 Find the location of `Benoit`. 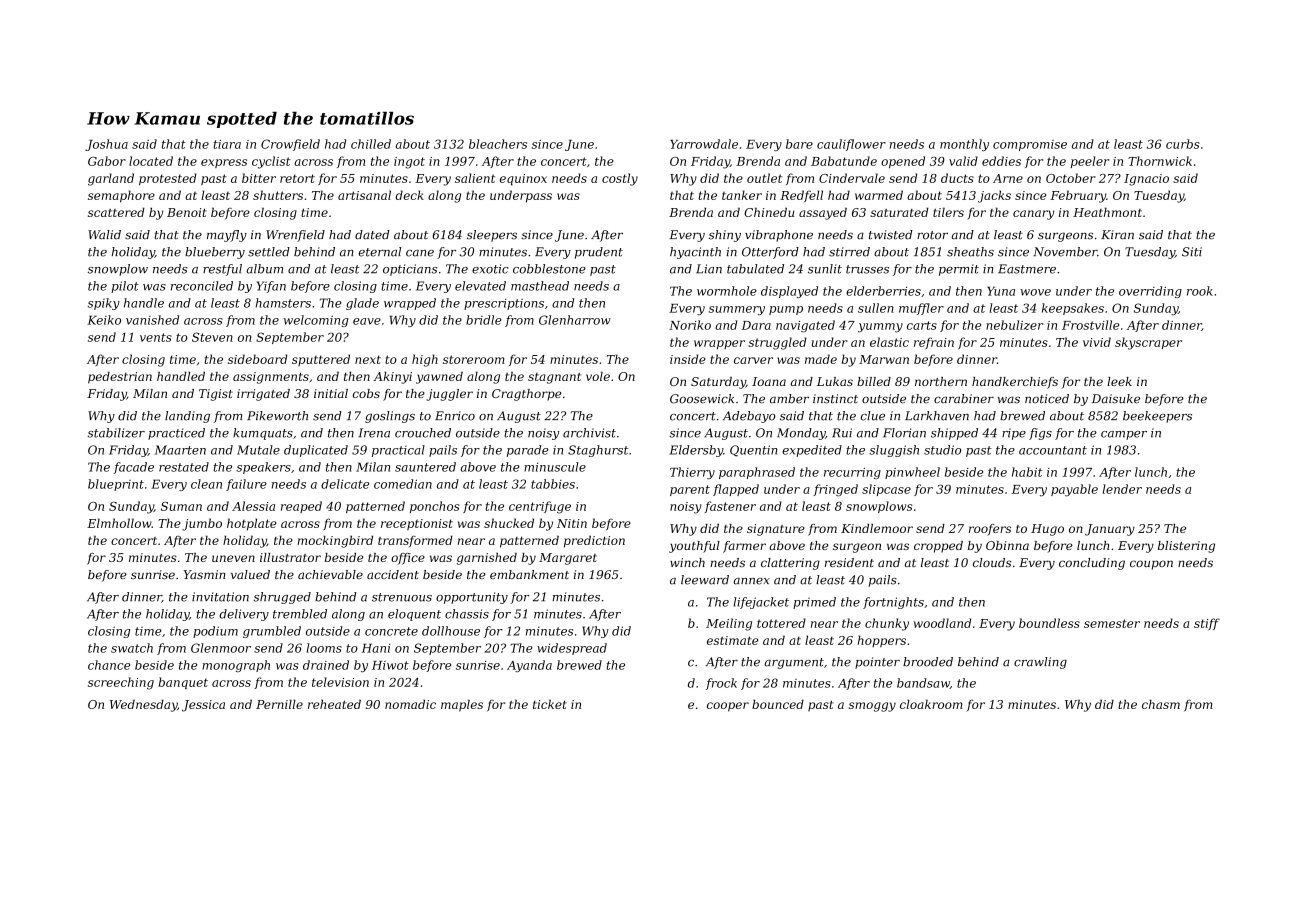

Benoit is located at coordinates (187, 212).
